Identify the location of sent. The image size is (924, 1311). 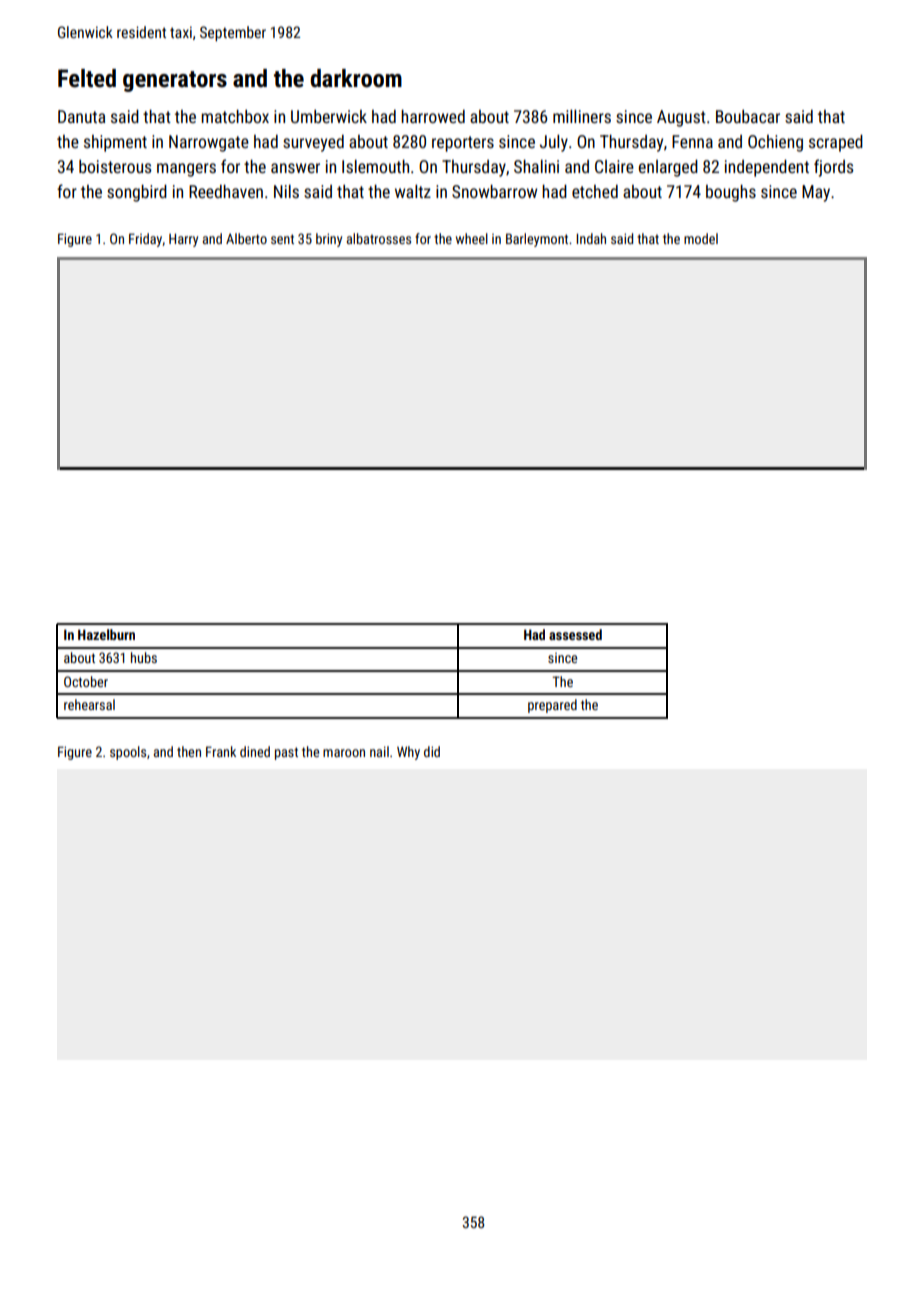
(282, 239).
